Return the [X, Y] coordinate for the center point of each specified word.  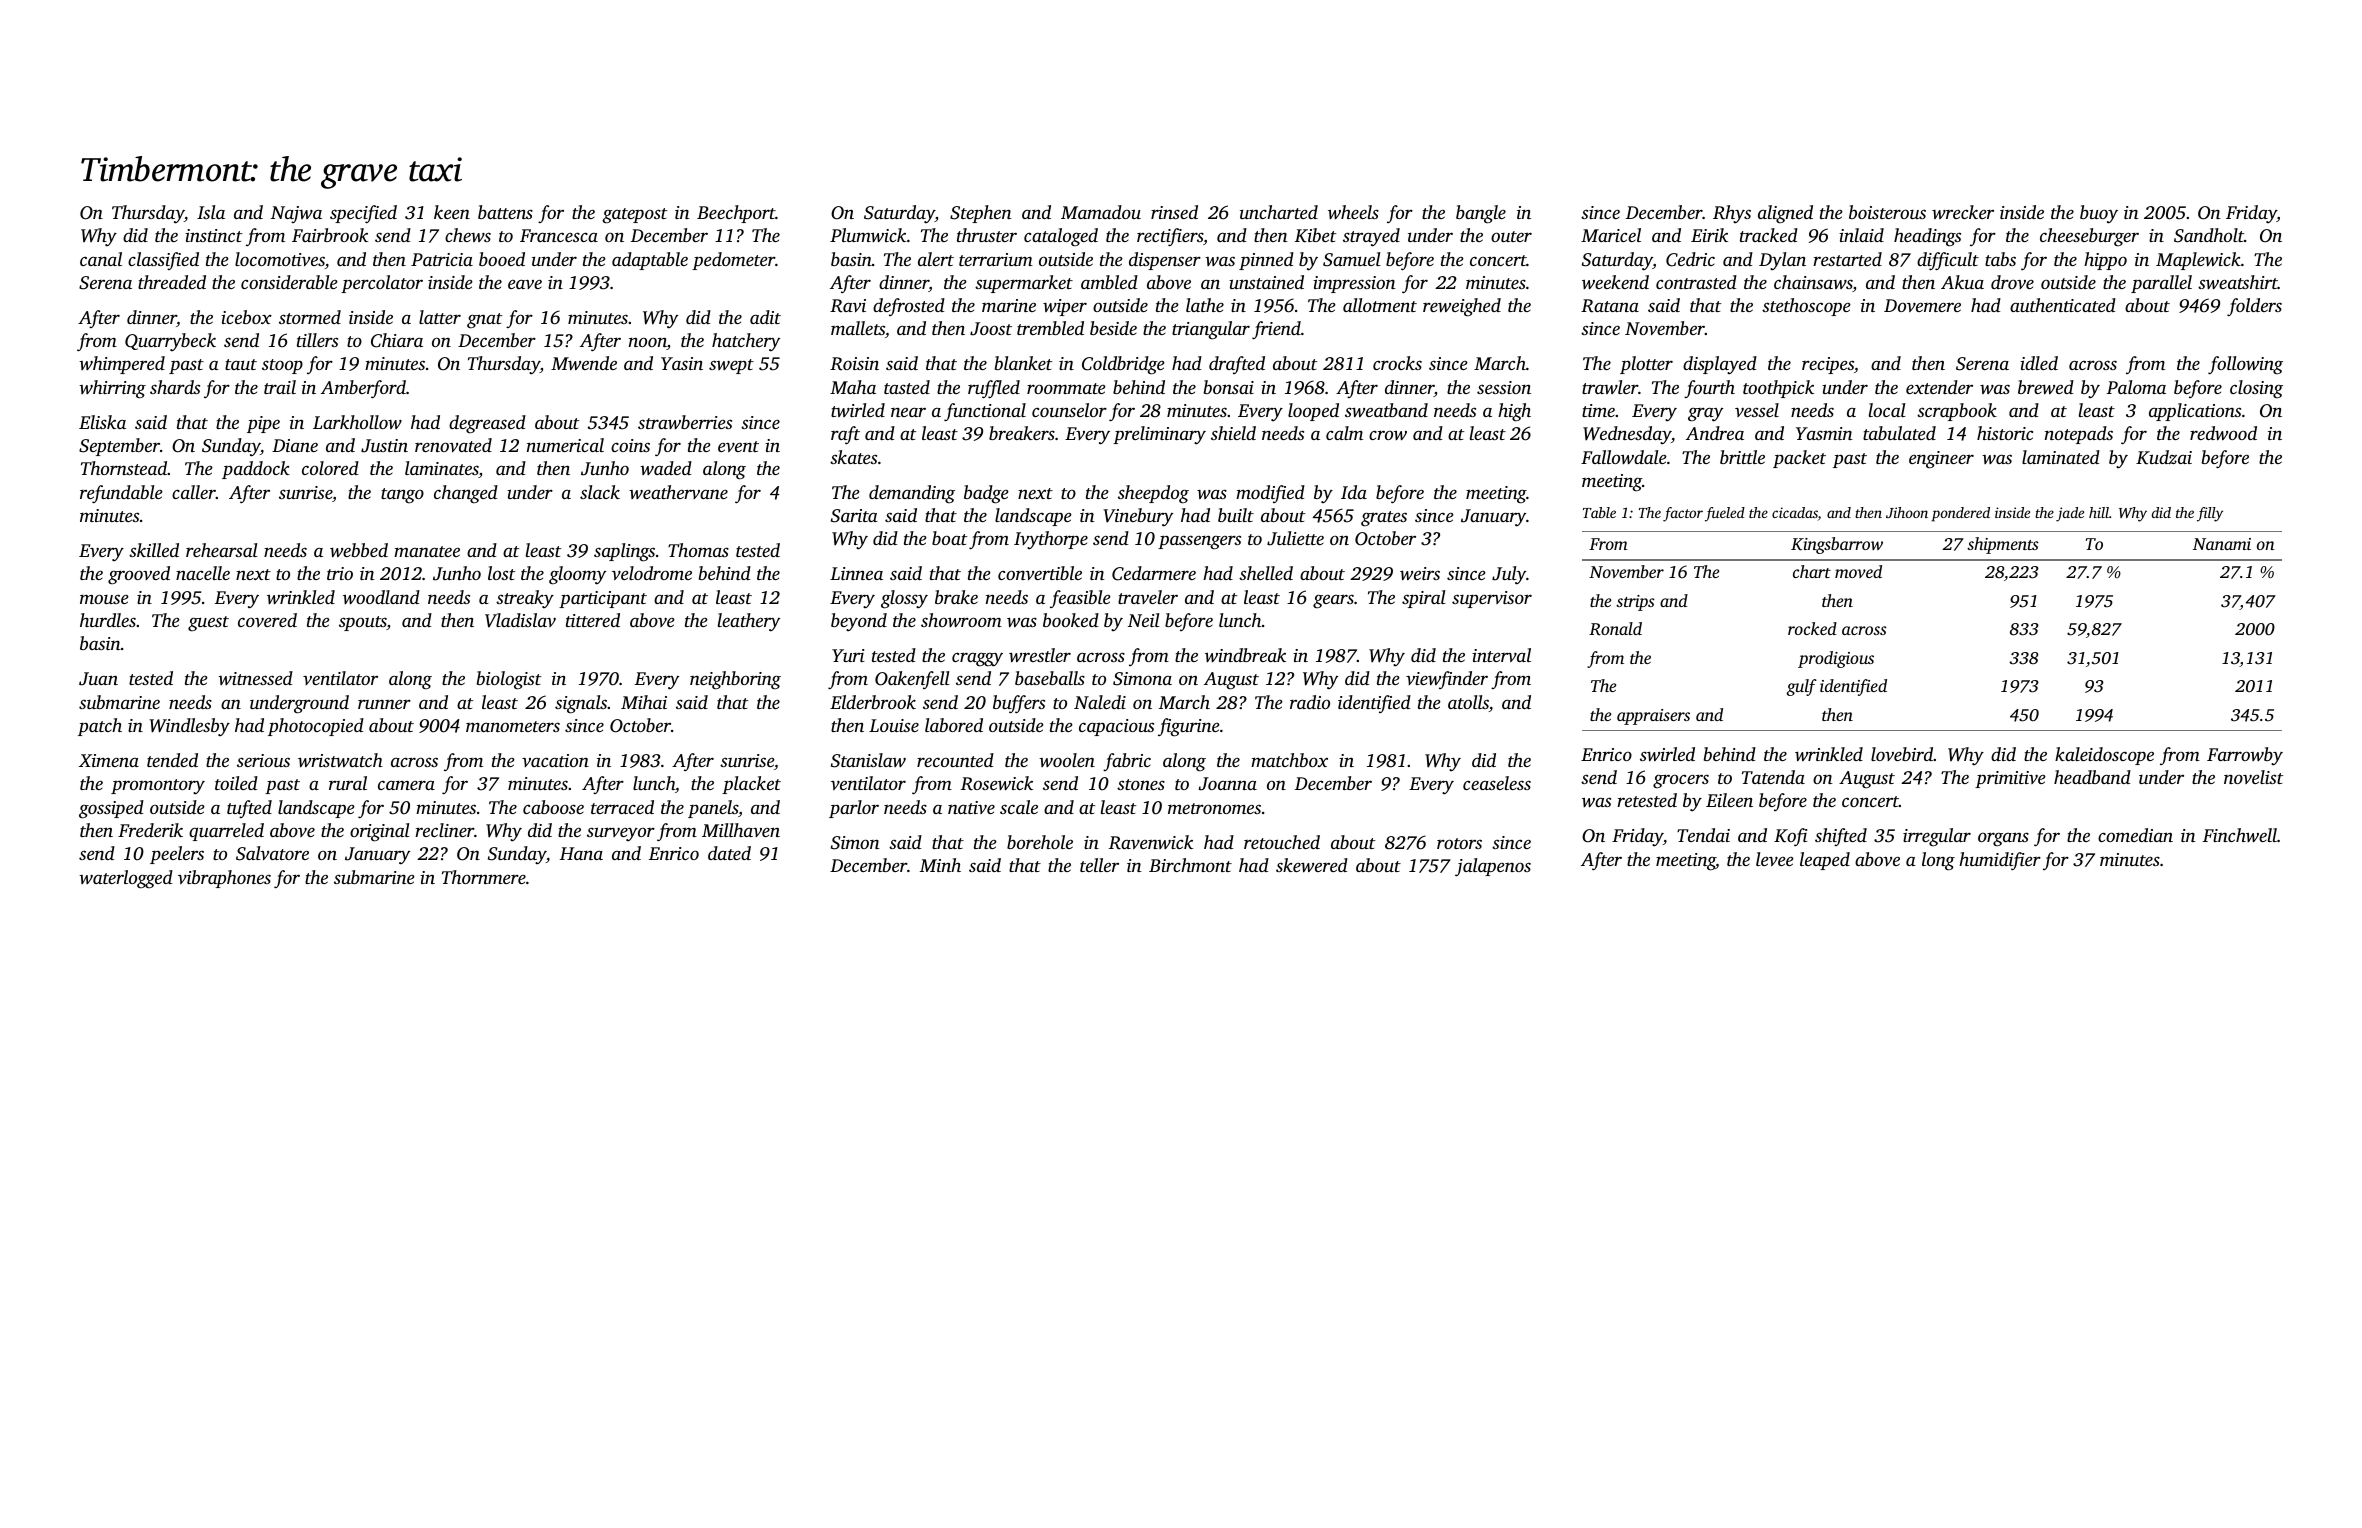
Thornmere [484, 877]
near [908, 412]
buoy [2099, 214]
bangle [1481, 214]
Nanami [2222, 544]
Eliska [102, 422]
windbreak [1245, 655]
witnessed [255, 678]
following [2245, 365]
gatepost [634, 216]
